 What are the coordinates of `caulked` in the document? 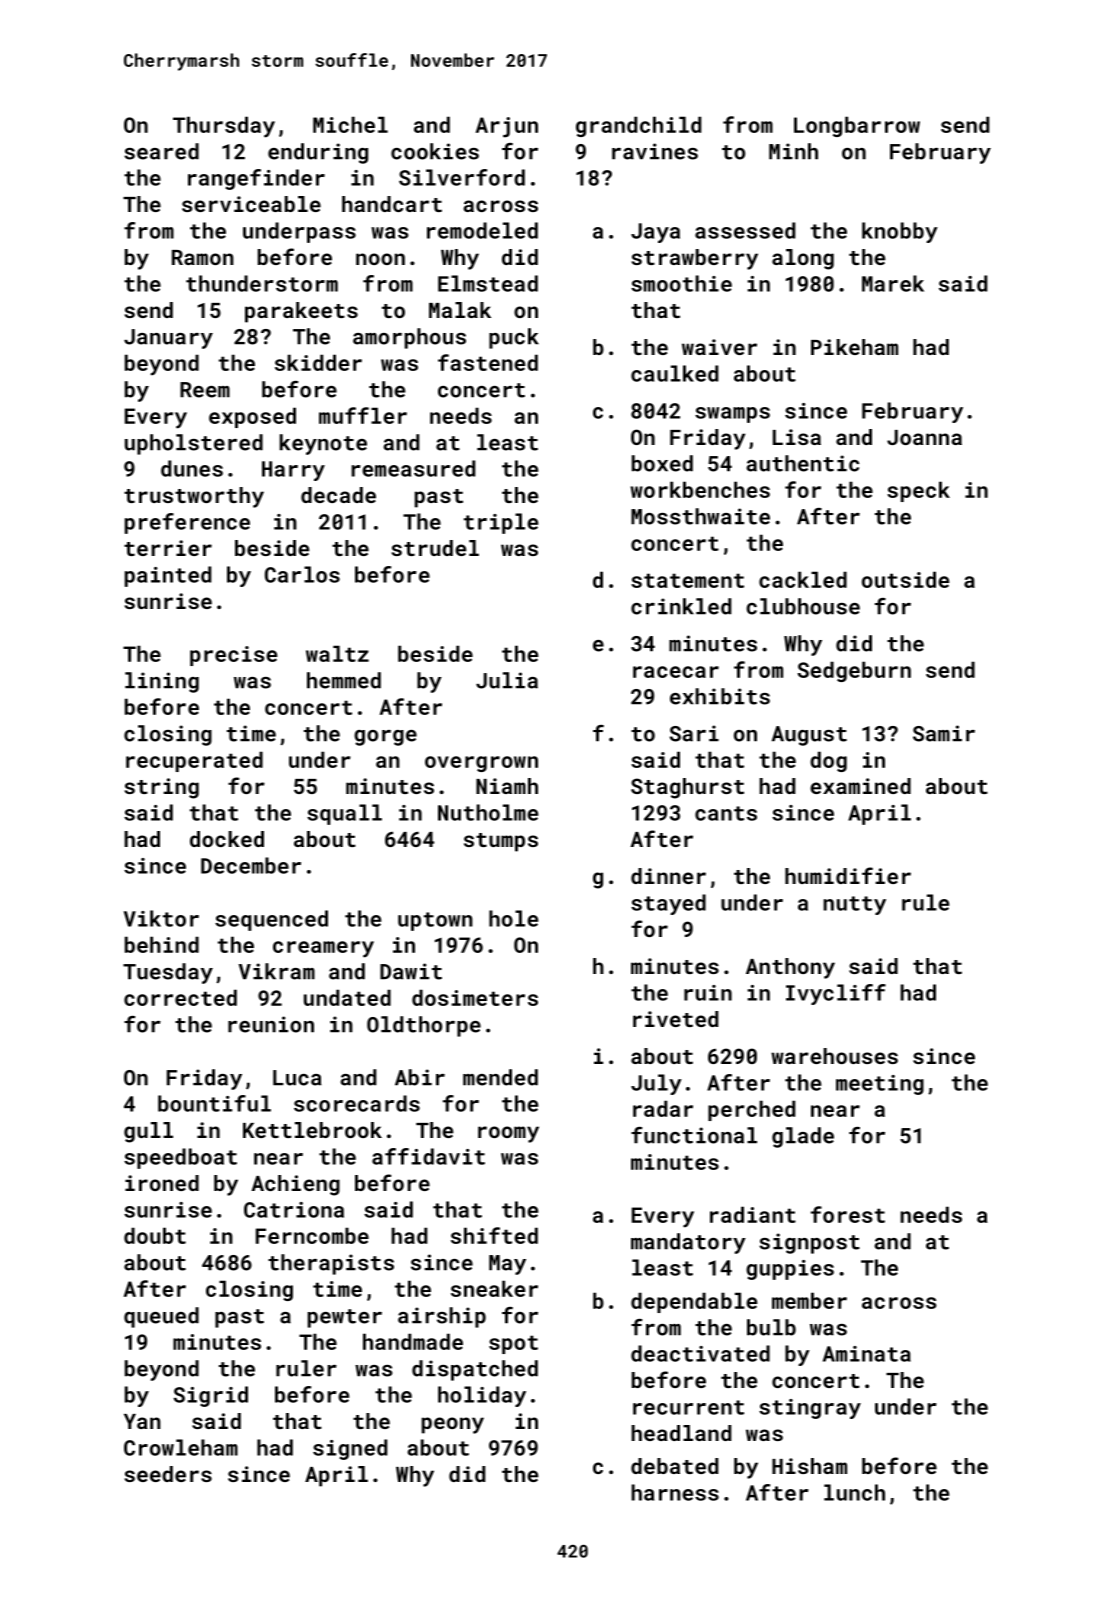 It's located at (674, 373).
